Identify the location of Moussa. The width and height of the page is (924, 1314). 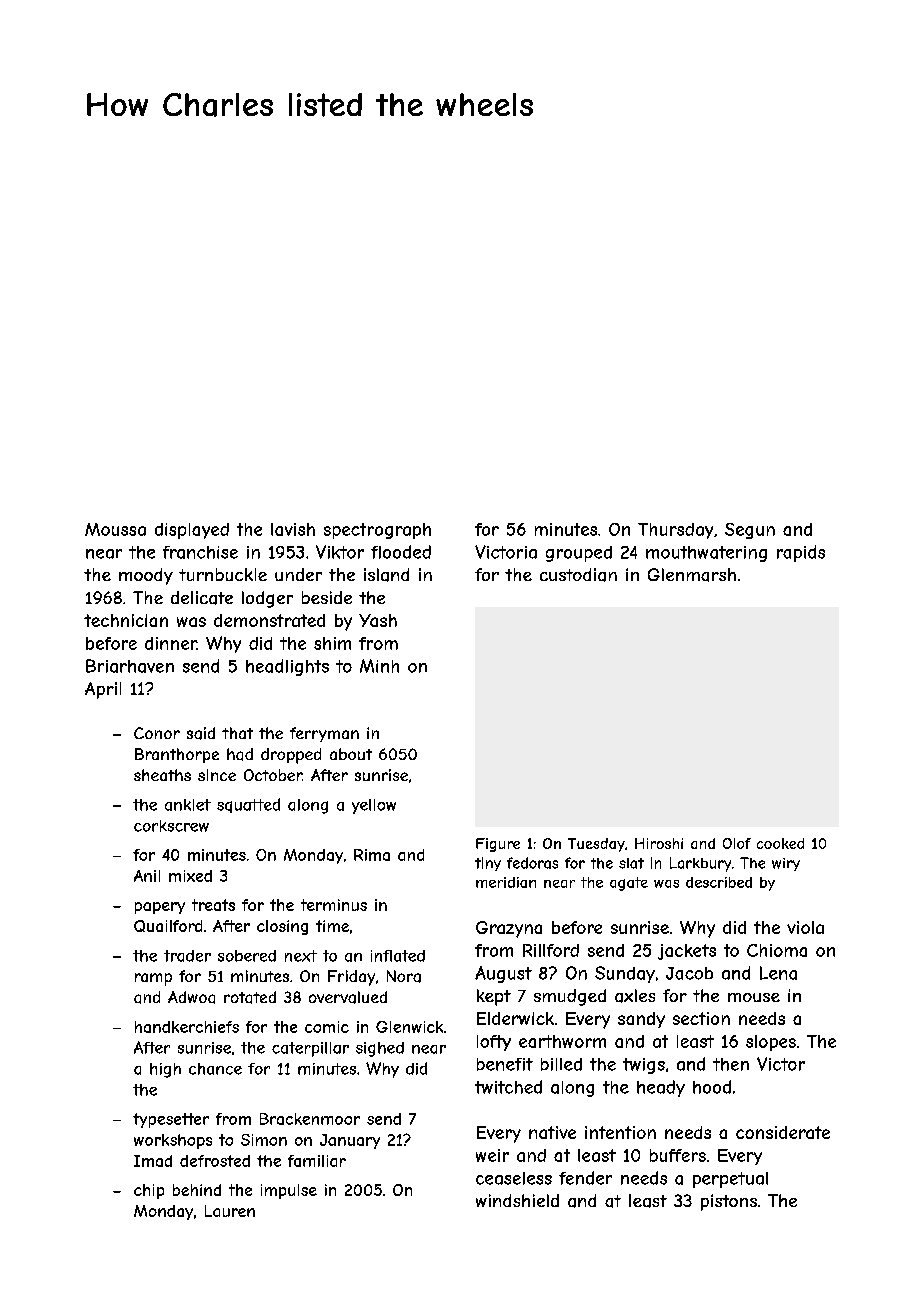
(115, 529).
